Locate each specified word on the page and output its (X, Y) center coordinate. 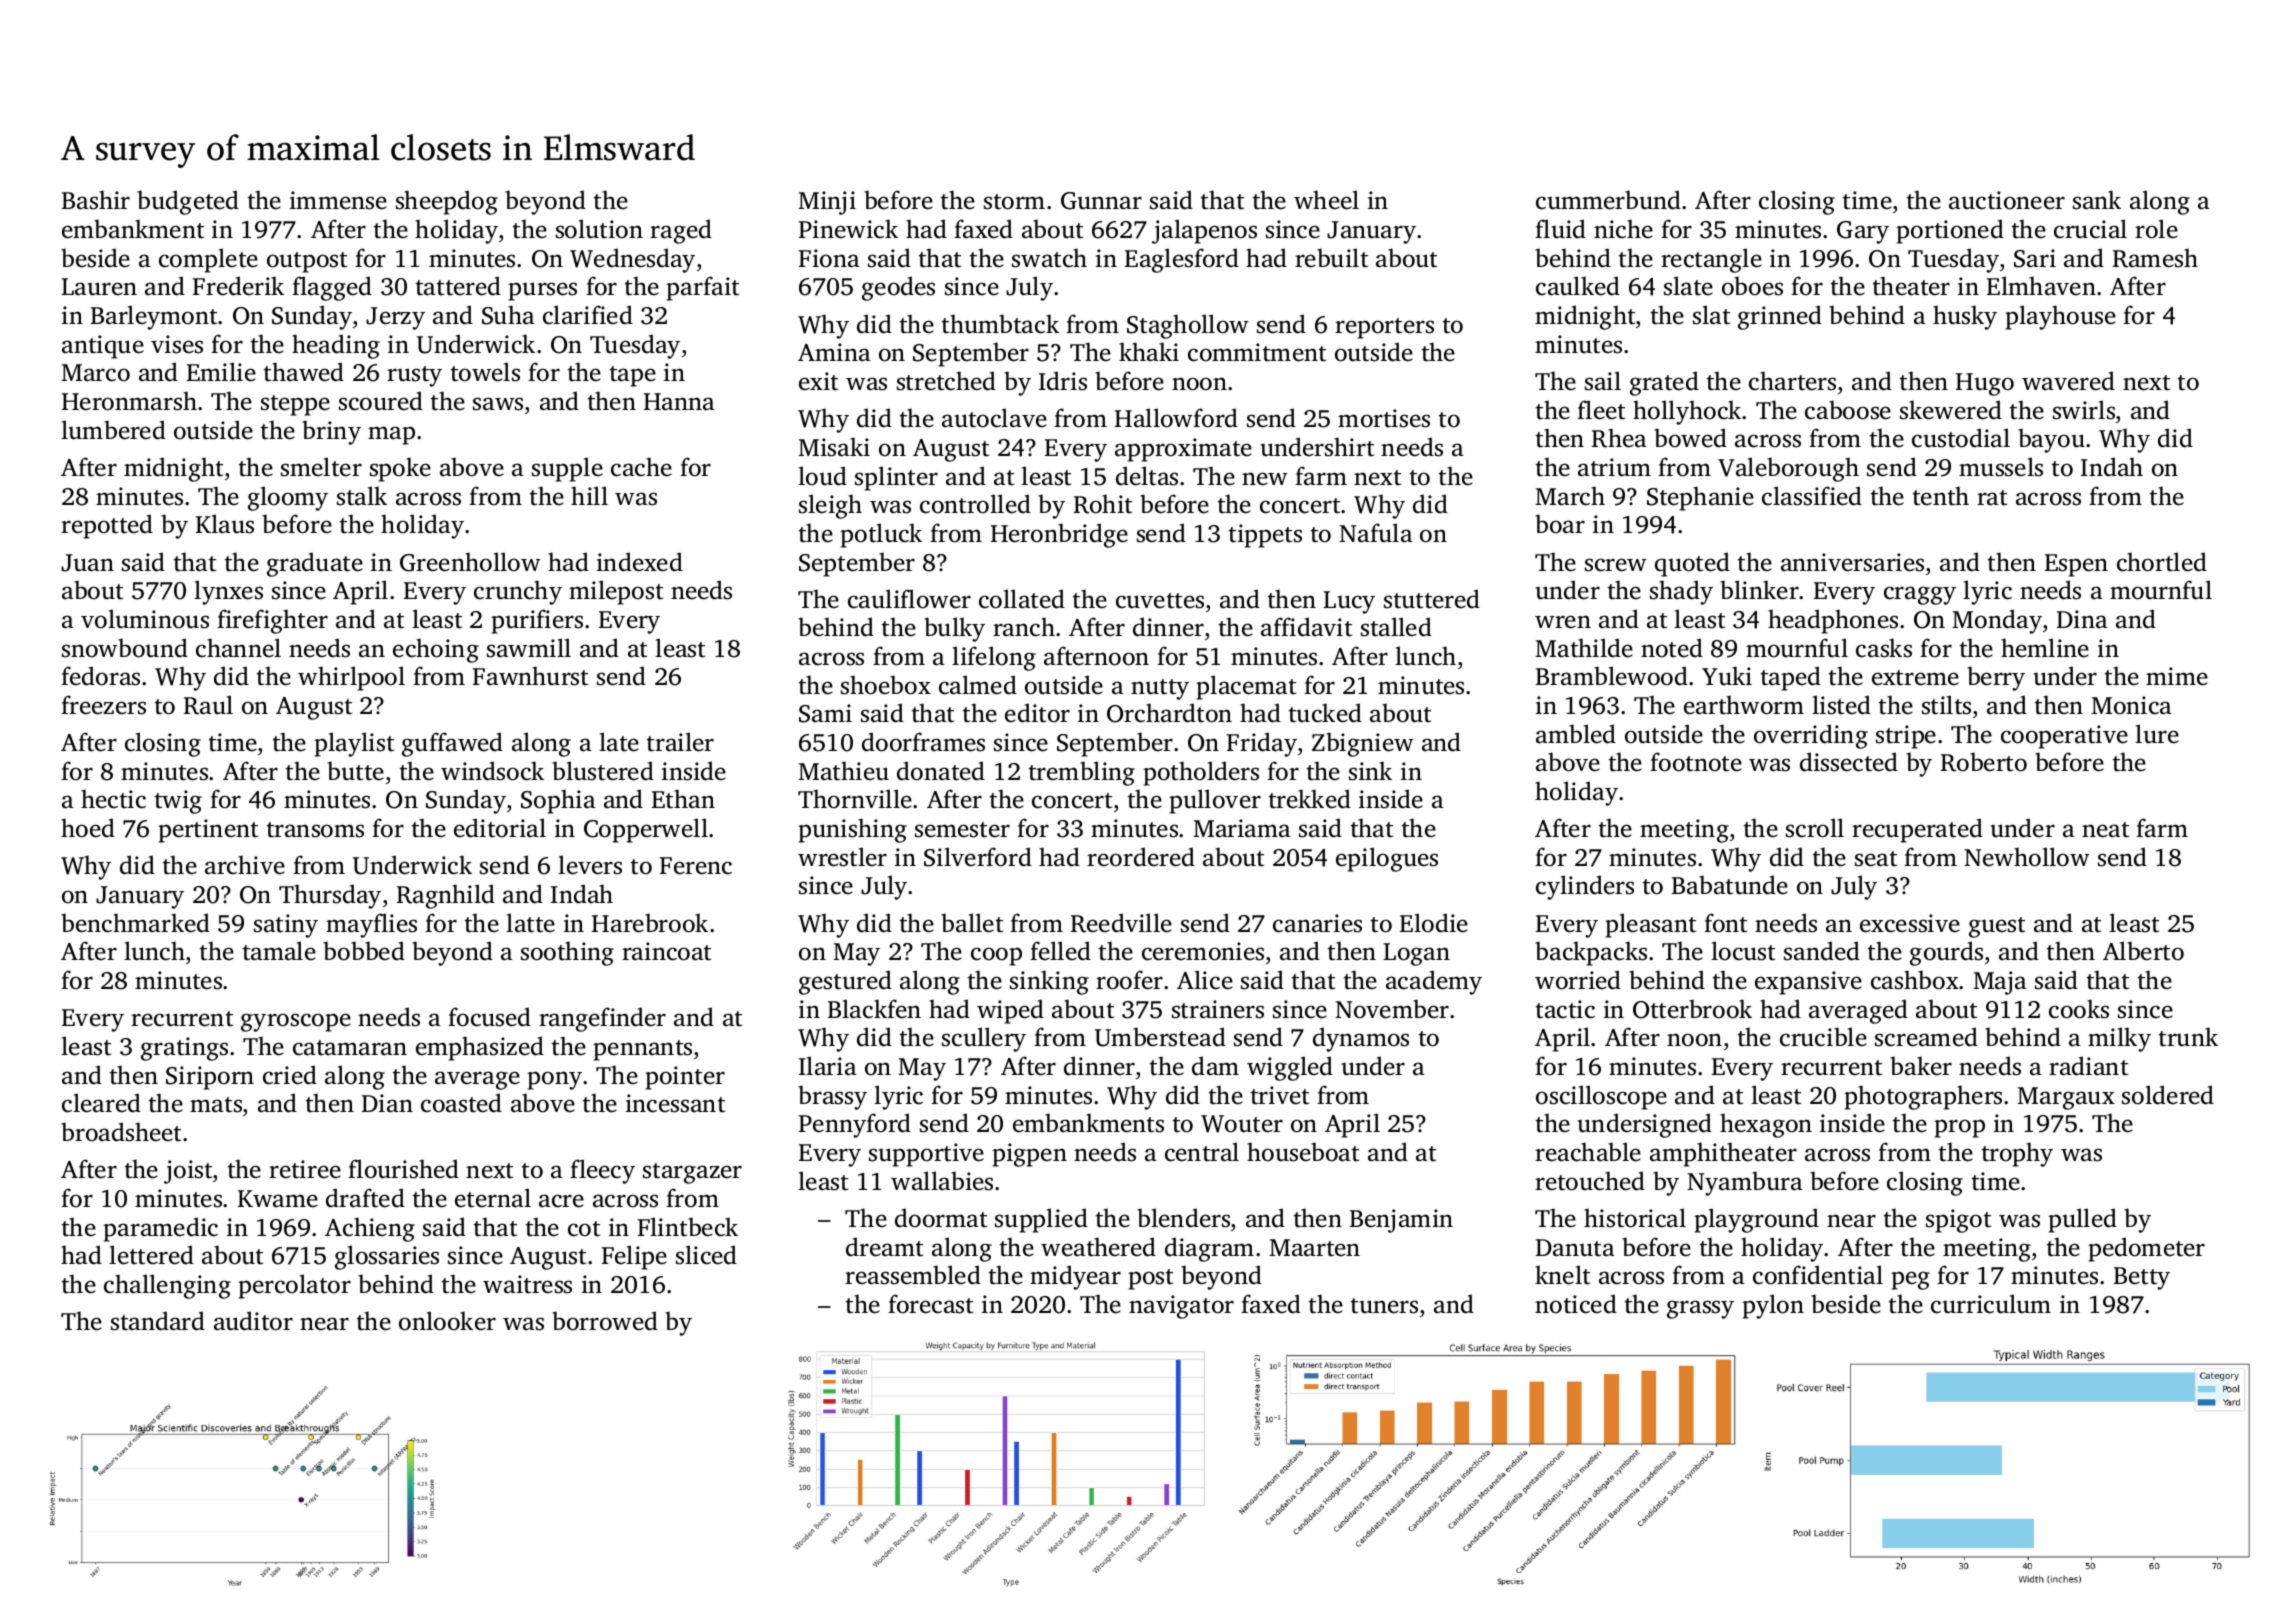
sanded (1822, 951)
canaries (1317, 923)
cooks (2079, 1009)
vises (177, 344)
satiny (286, 926)
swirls (2084, 410)
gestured (845, 982)
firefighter (272, 621)
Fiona (829, 258)
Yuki (1727, 676)
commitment (1257, 352)
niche (1623, 229)
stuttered (1432, 599)
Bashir (96, 200)
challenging (167, 1286)
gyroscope (296, 1022)
